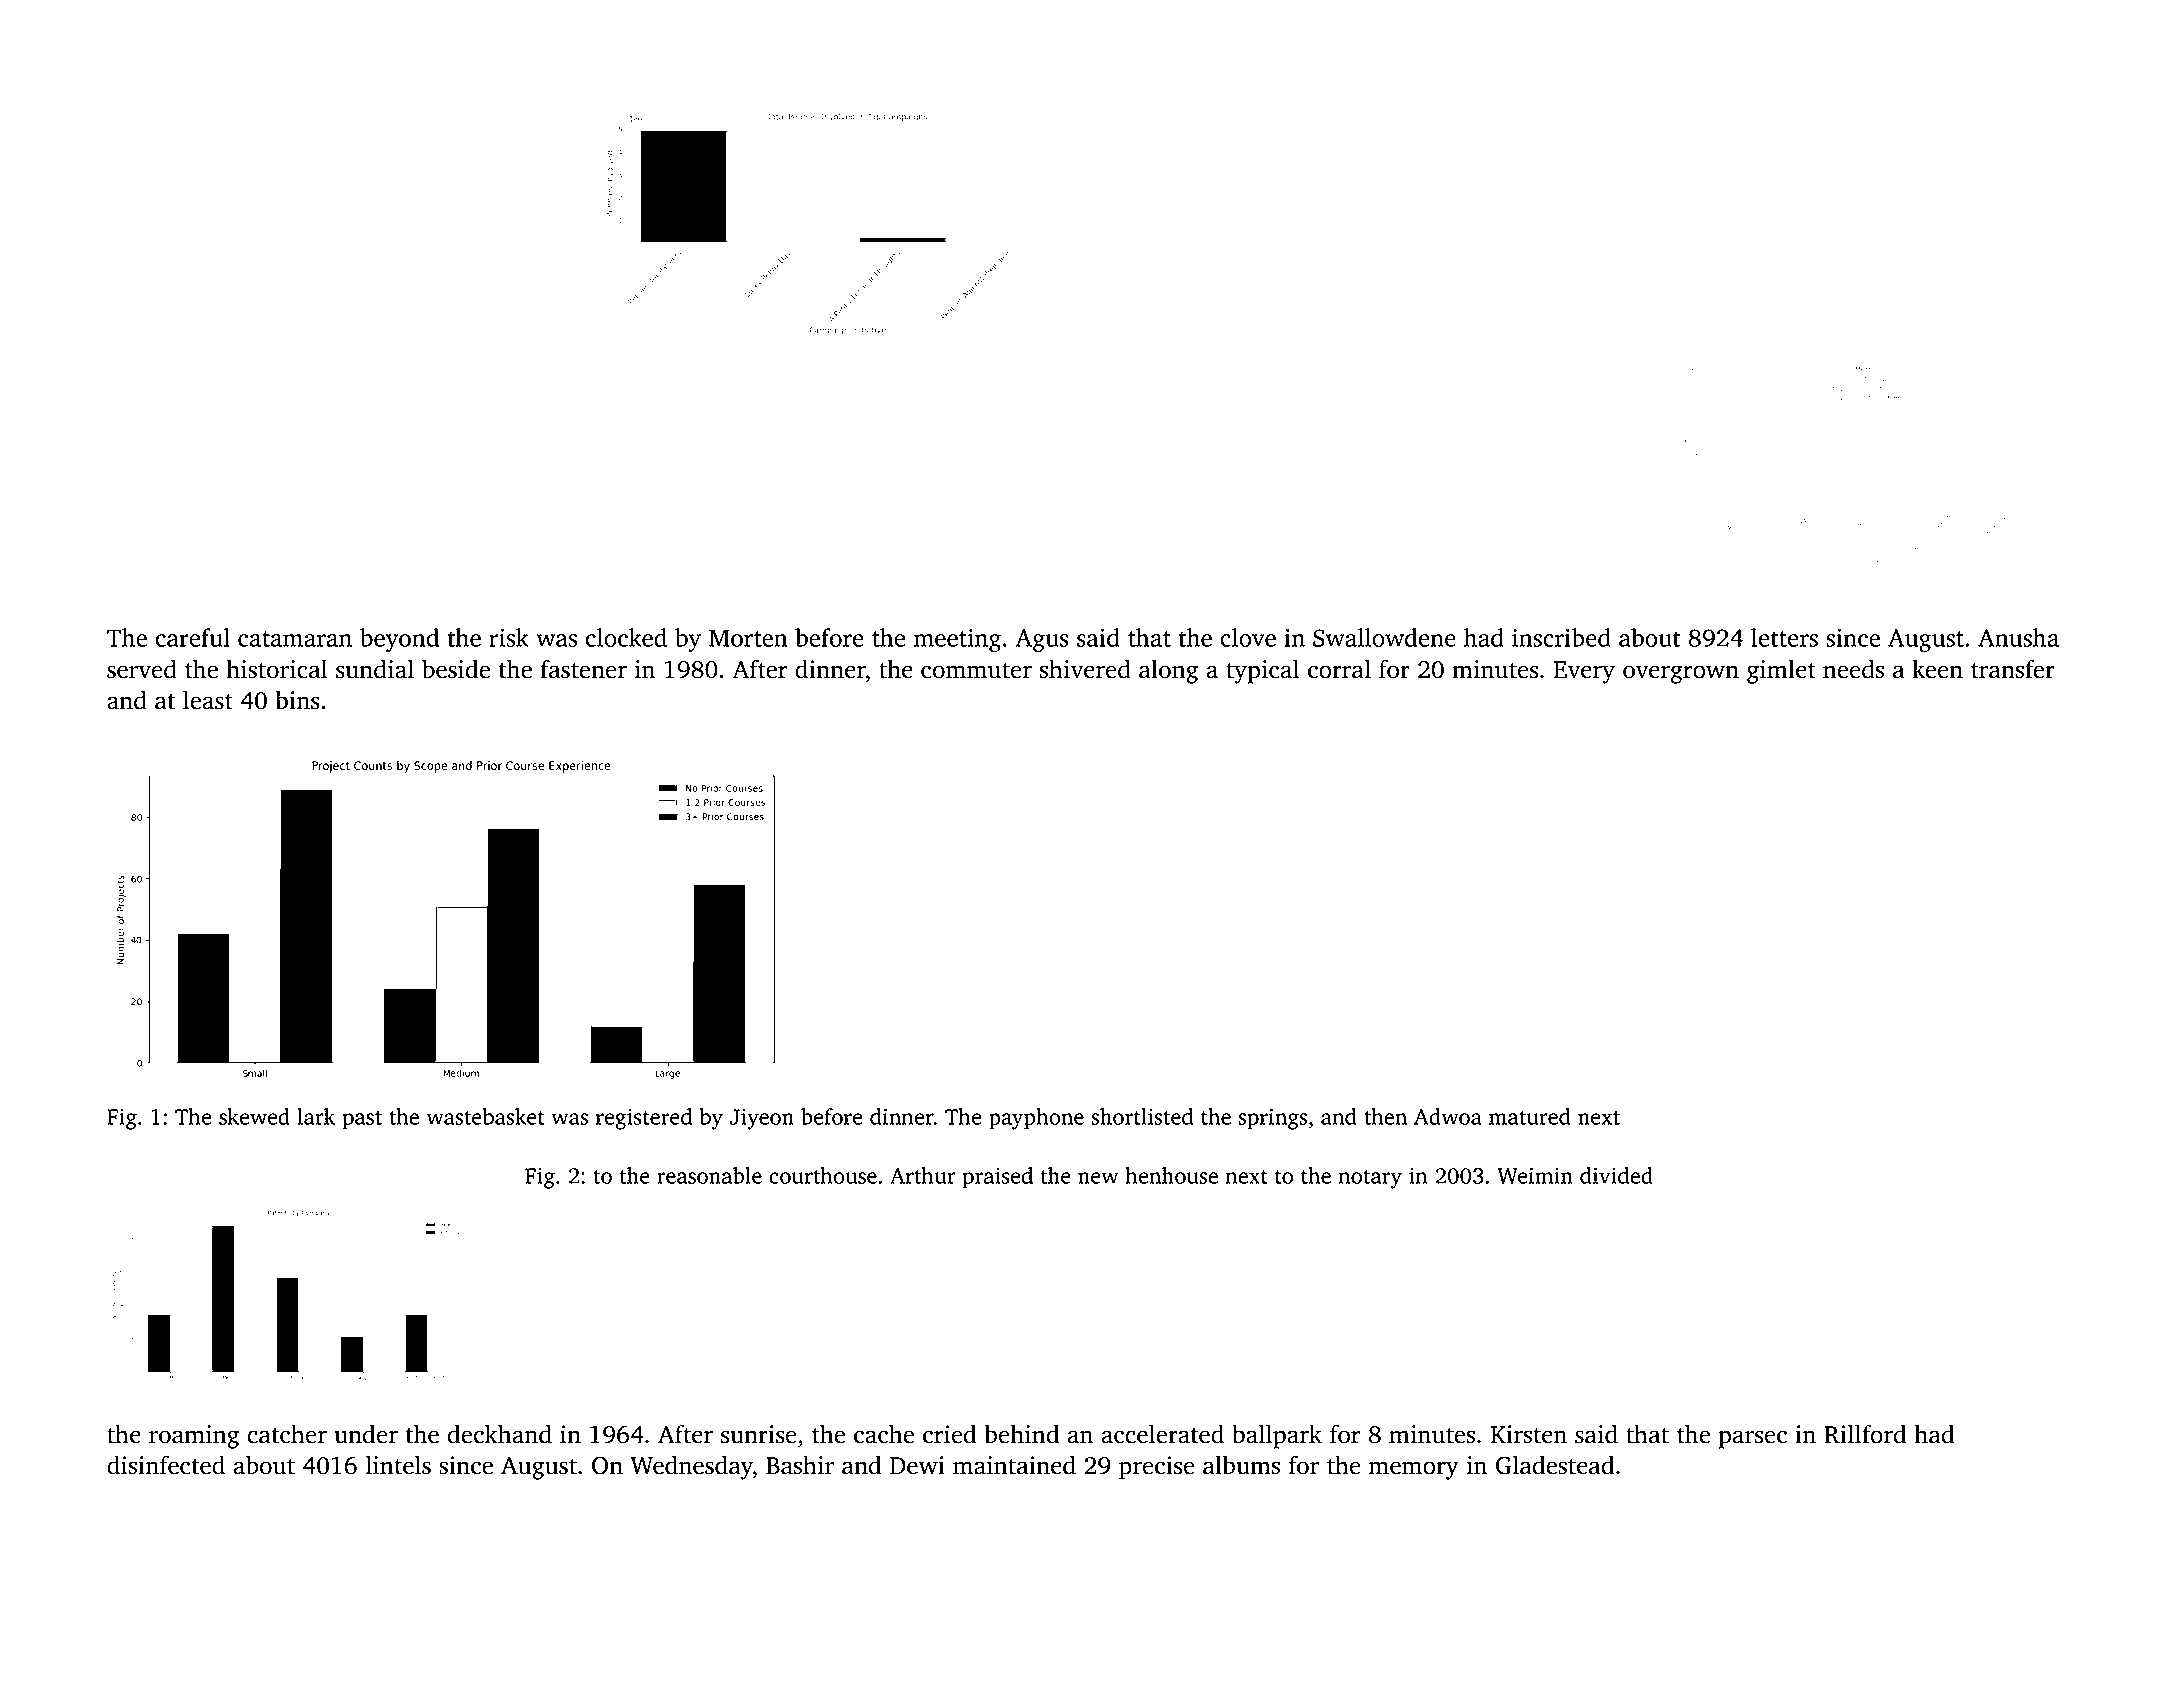  Describe the element at coordinates (1262, 671) in the page. I see `typical` at that location.
